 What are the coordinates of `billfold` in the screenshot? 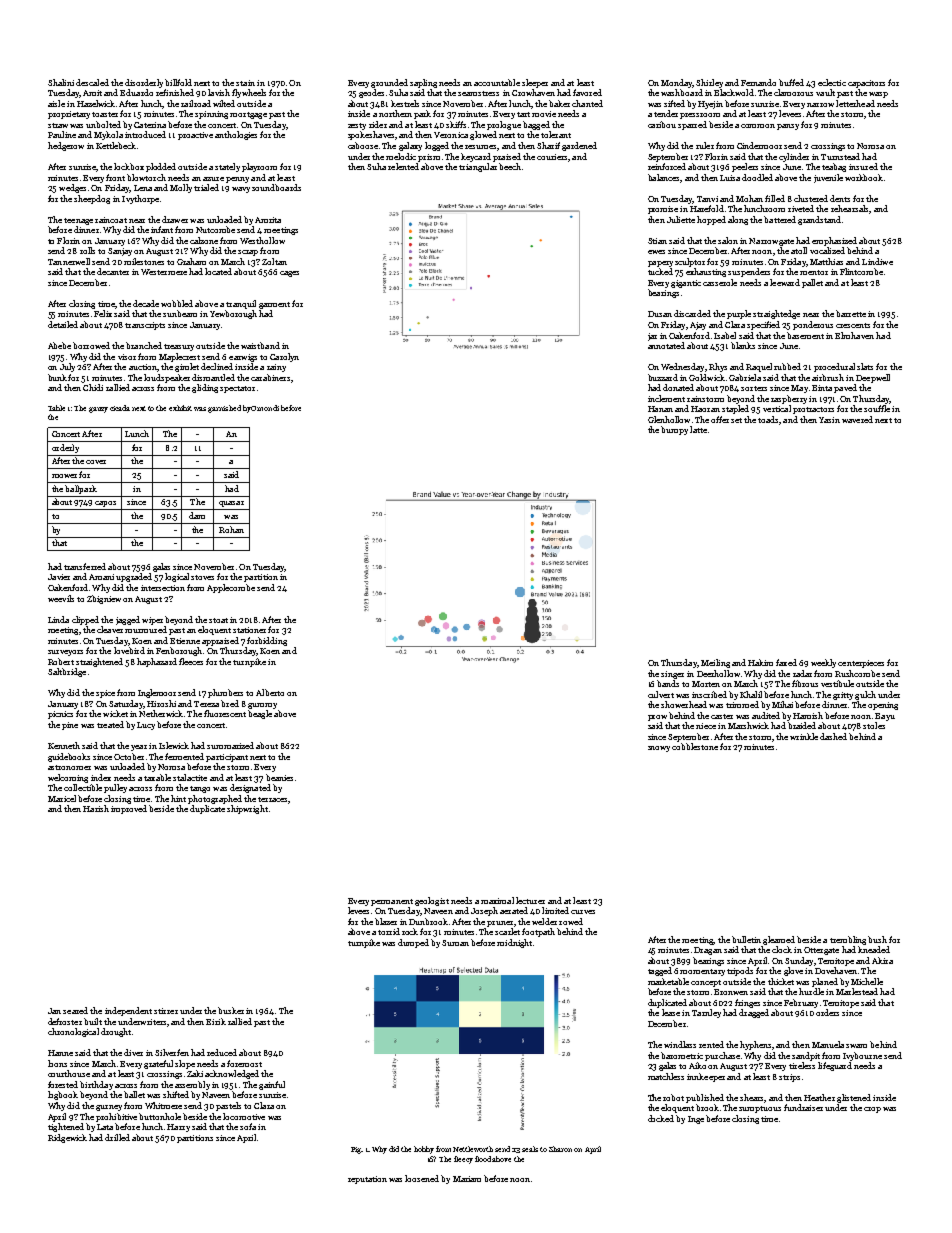 It's located at (178, 82).
